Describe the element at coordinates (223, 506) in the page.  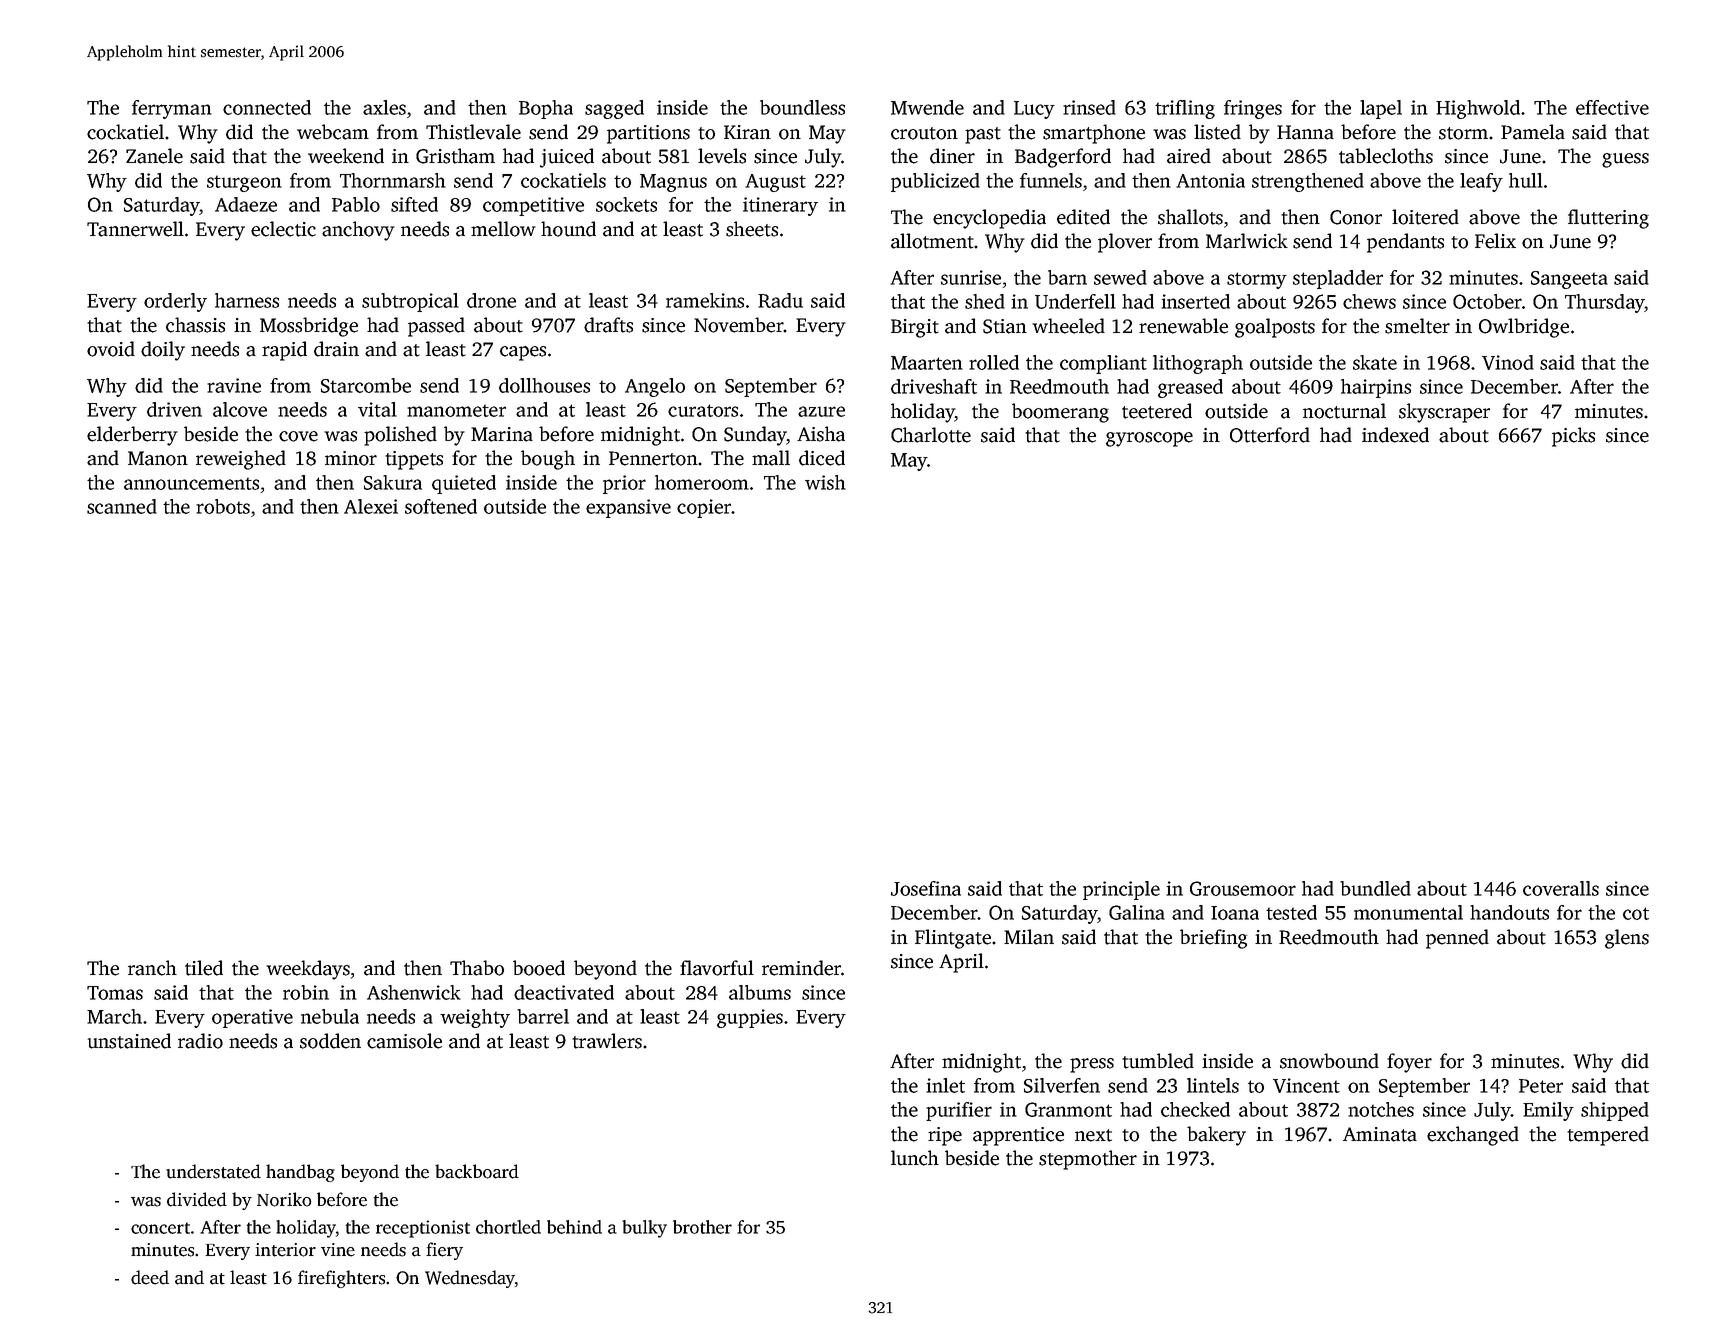
I see `robots` at that location.
